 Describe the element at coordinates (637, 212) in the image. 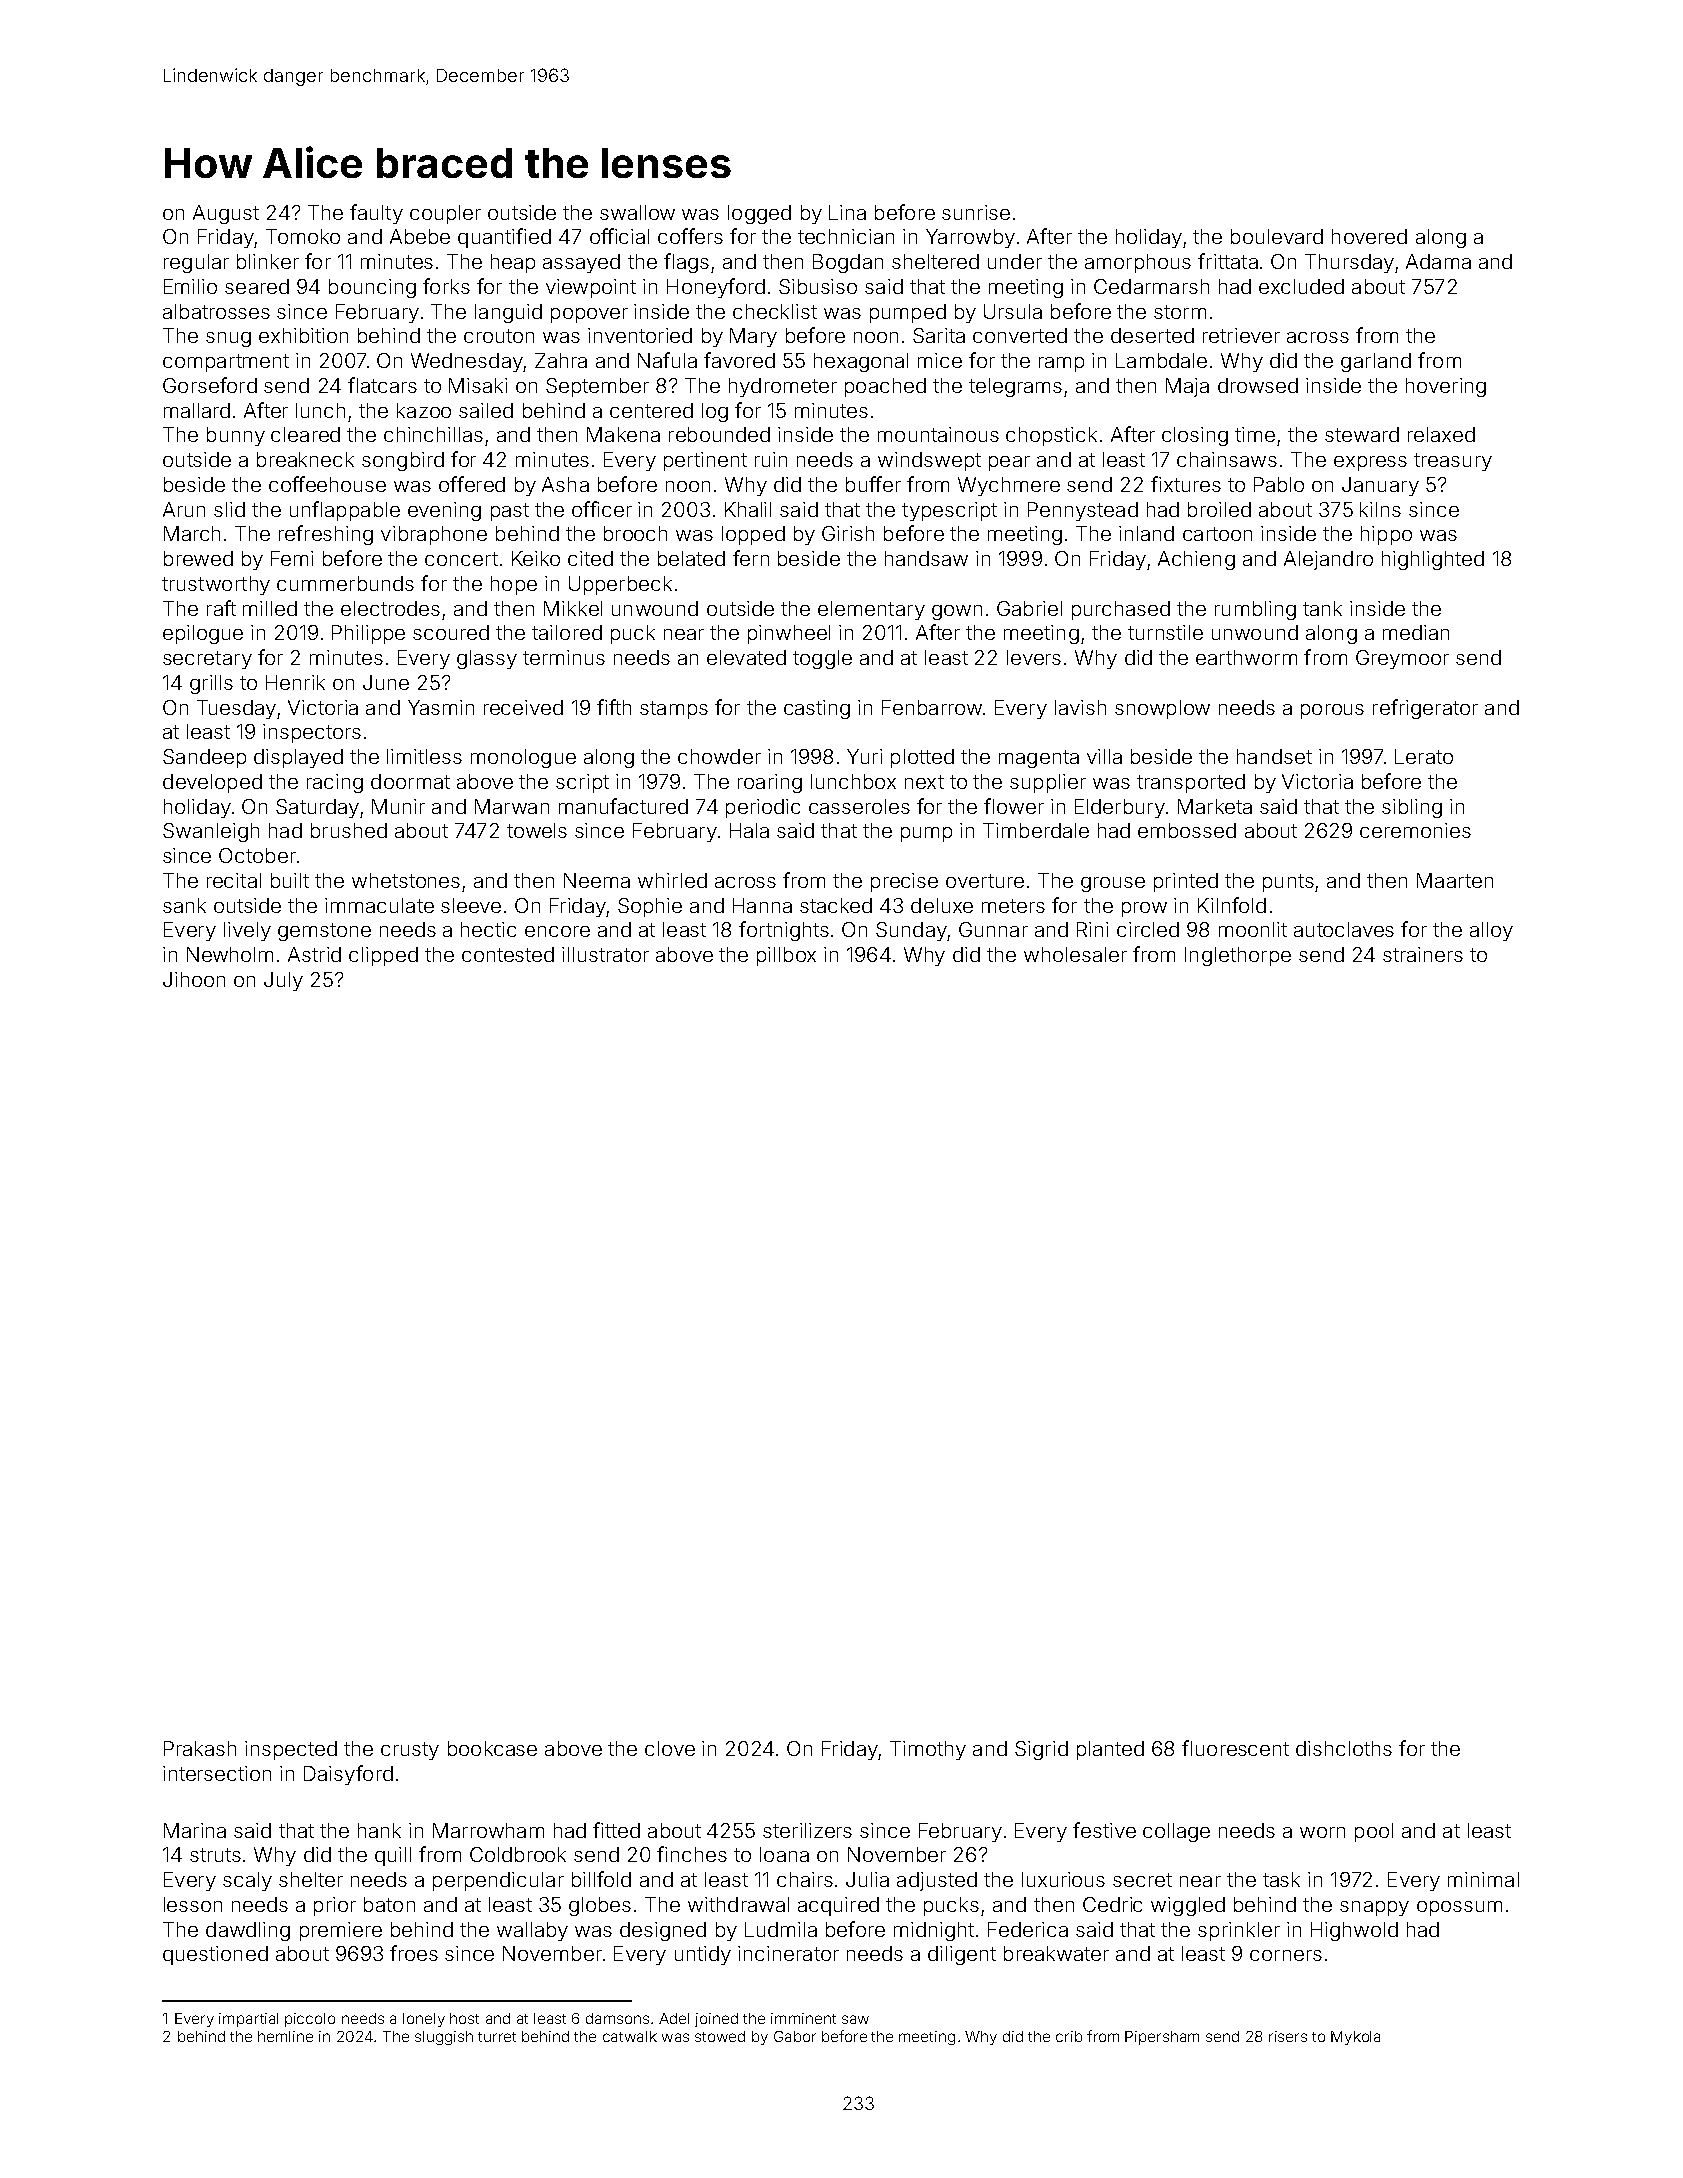

I see `swallow` at that location.
